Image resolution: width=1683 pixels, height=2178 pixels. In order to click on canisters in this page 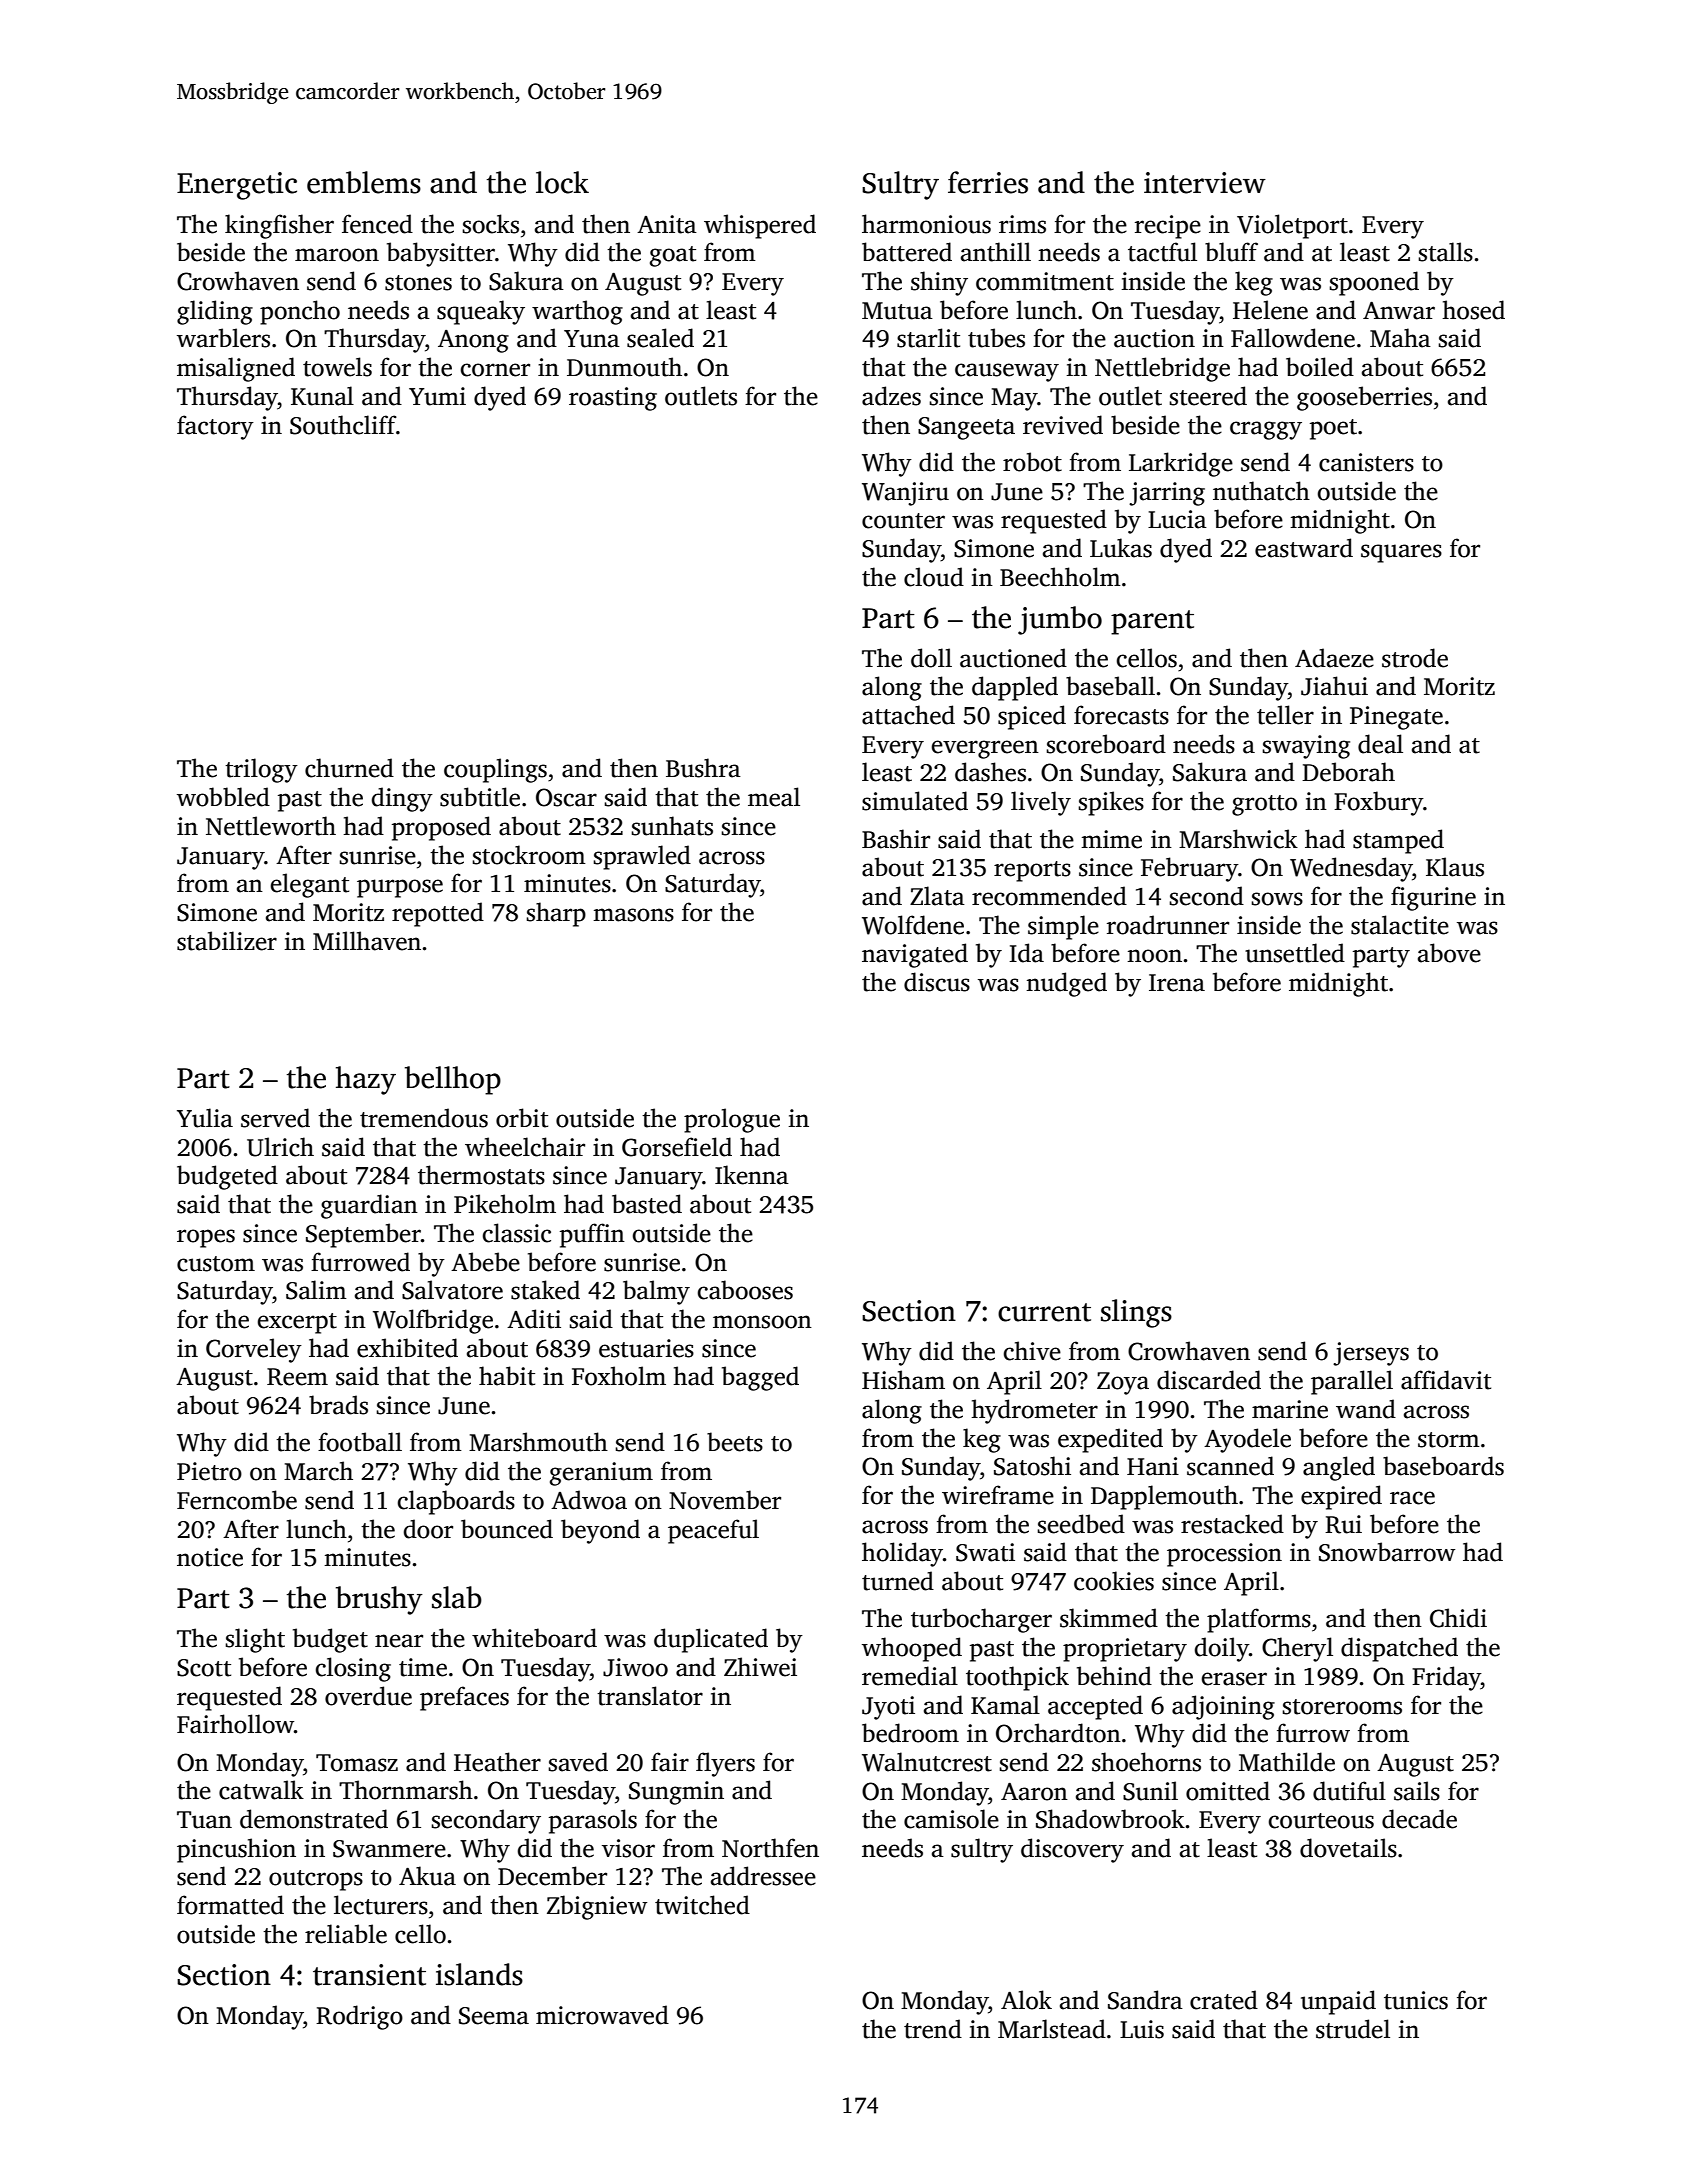, I will do `click(1366, 462)`.
